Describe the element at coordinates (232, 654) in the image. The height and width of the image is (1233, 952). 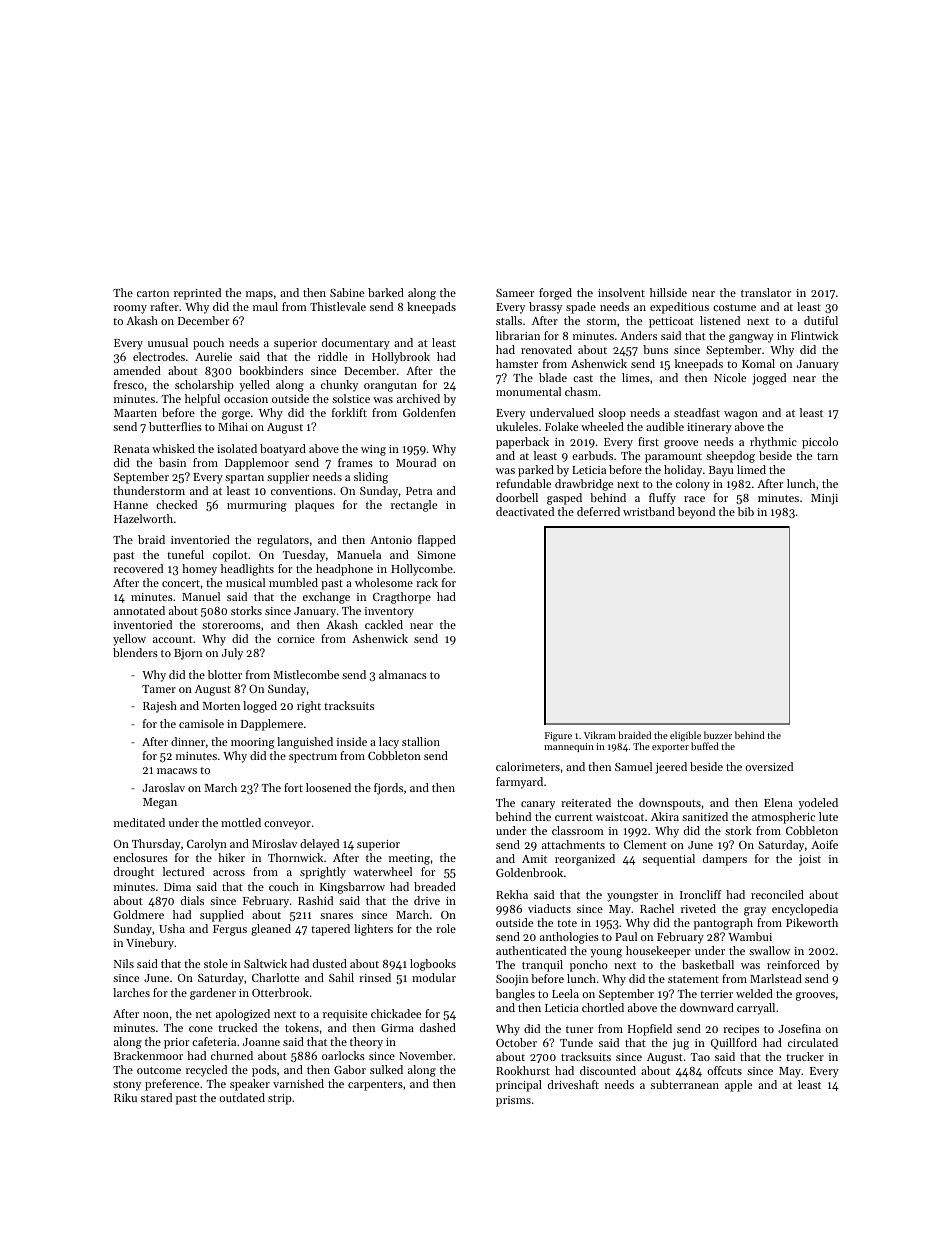
I see `July` at that location.
